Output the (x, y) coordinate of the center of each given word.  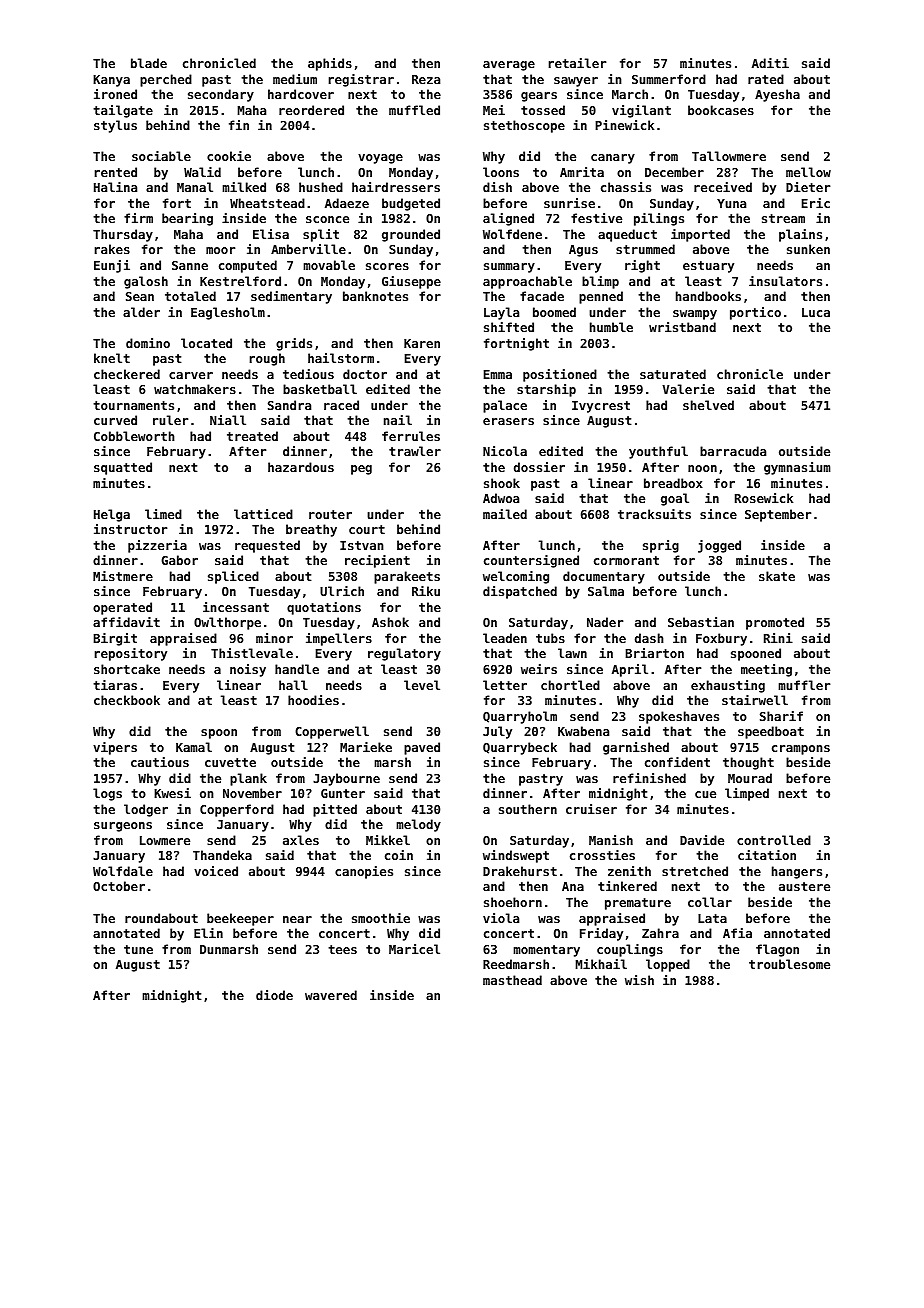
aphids (330, 64)
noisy (248, 670)
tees (342, 949)
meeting (766, 670)
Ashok (390, 622)
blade (149, 63)
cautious (160, 762)
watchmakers (195, 389)
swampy (695, 315)
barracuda (733, 451)
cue (705, 794)
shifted (509, 327)
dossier (539, 467)
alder (141, 312)
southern (528, 809)
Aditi (770, 63)
